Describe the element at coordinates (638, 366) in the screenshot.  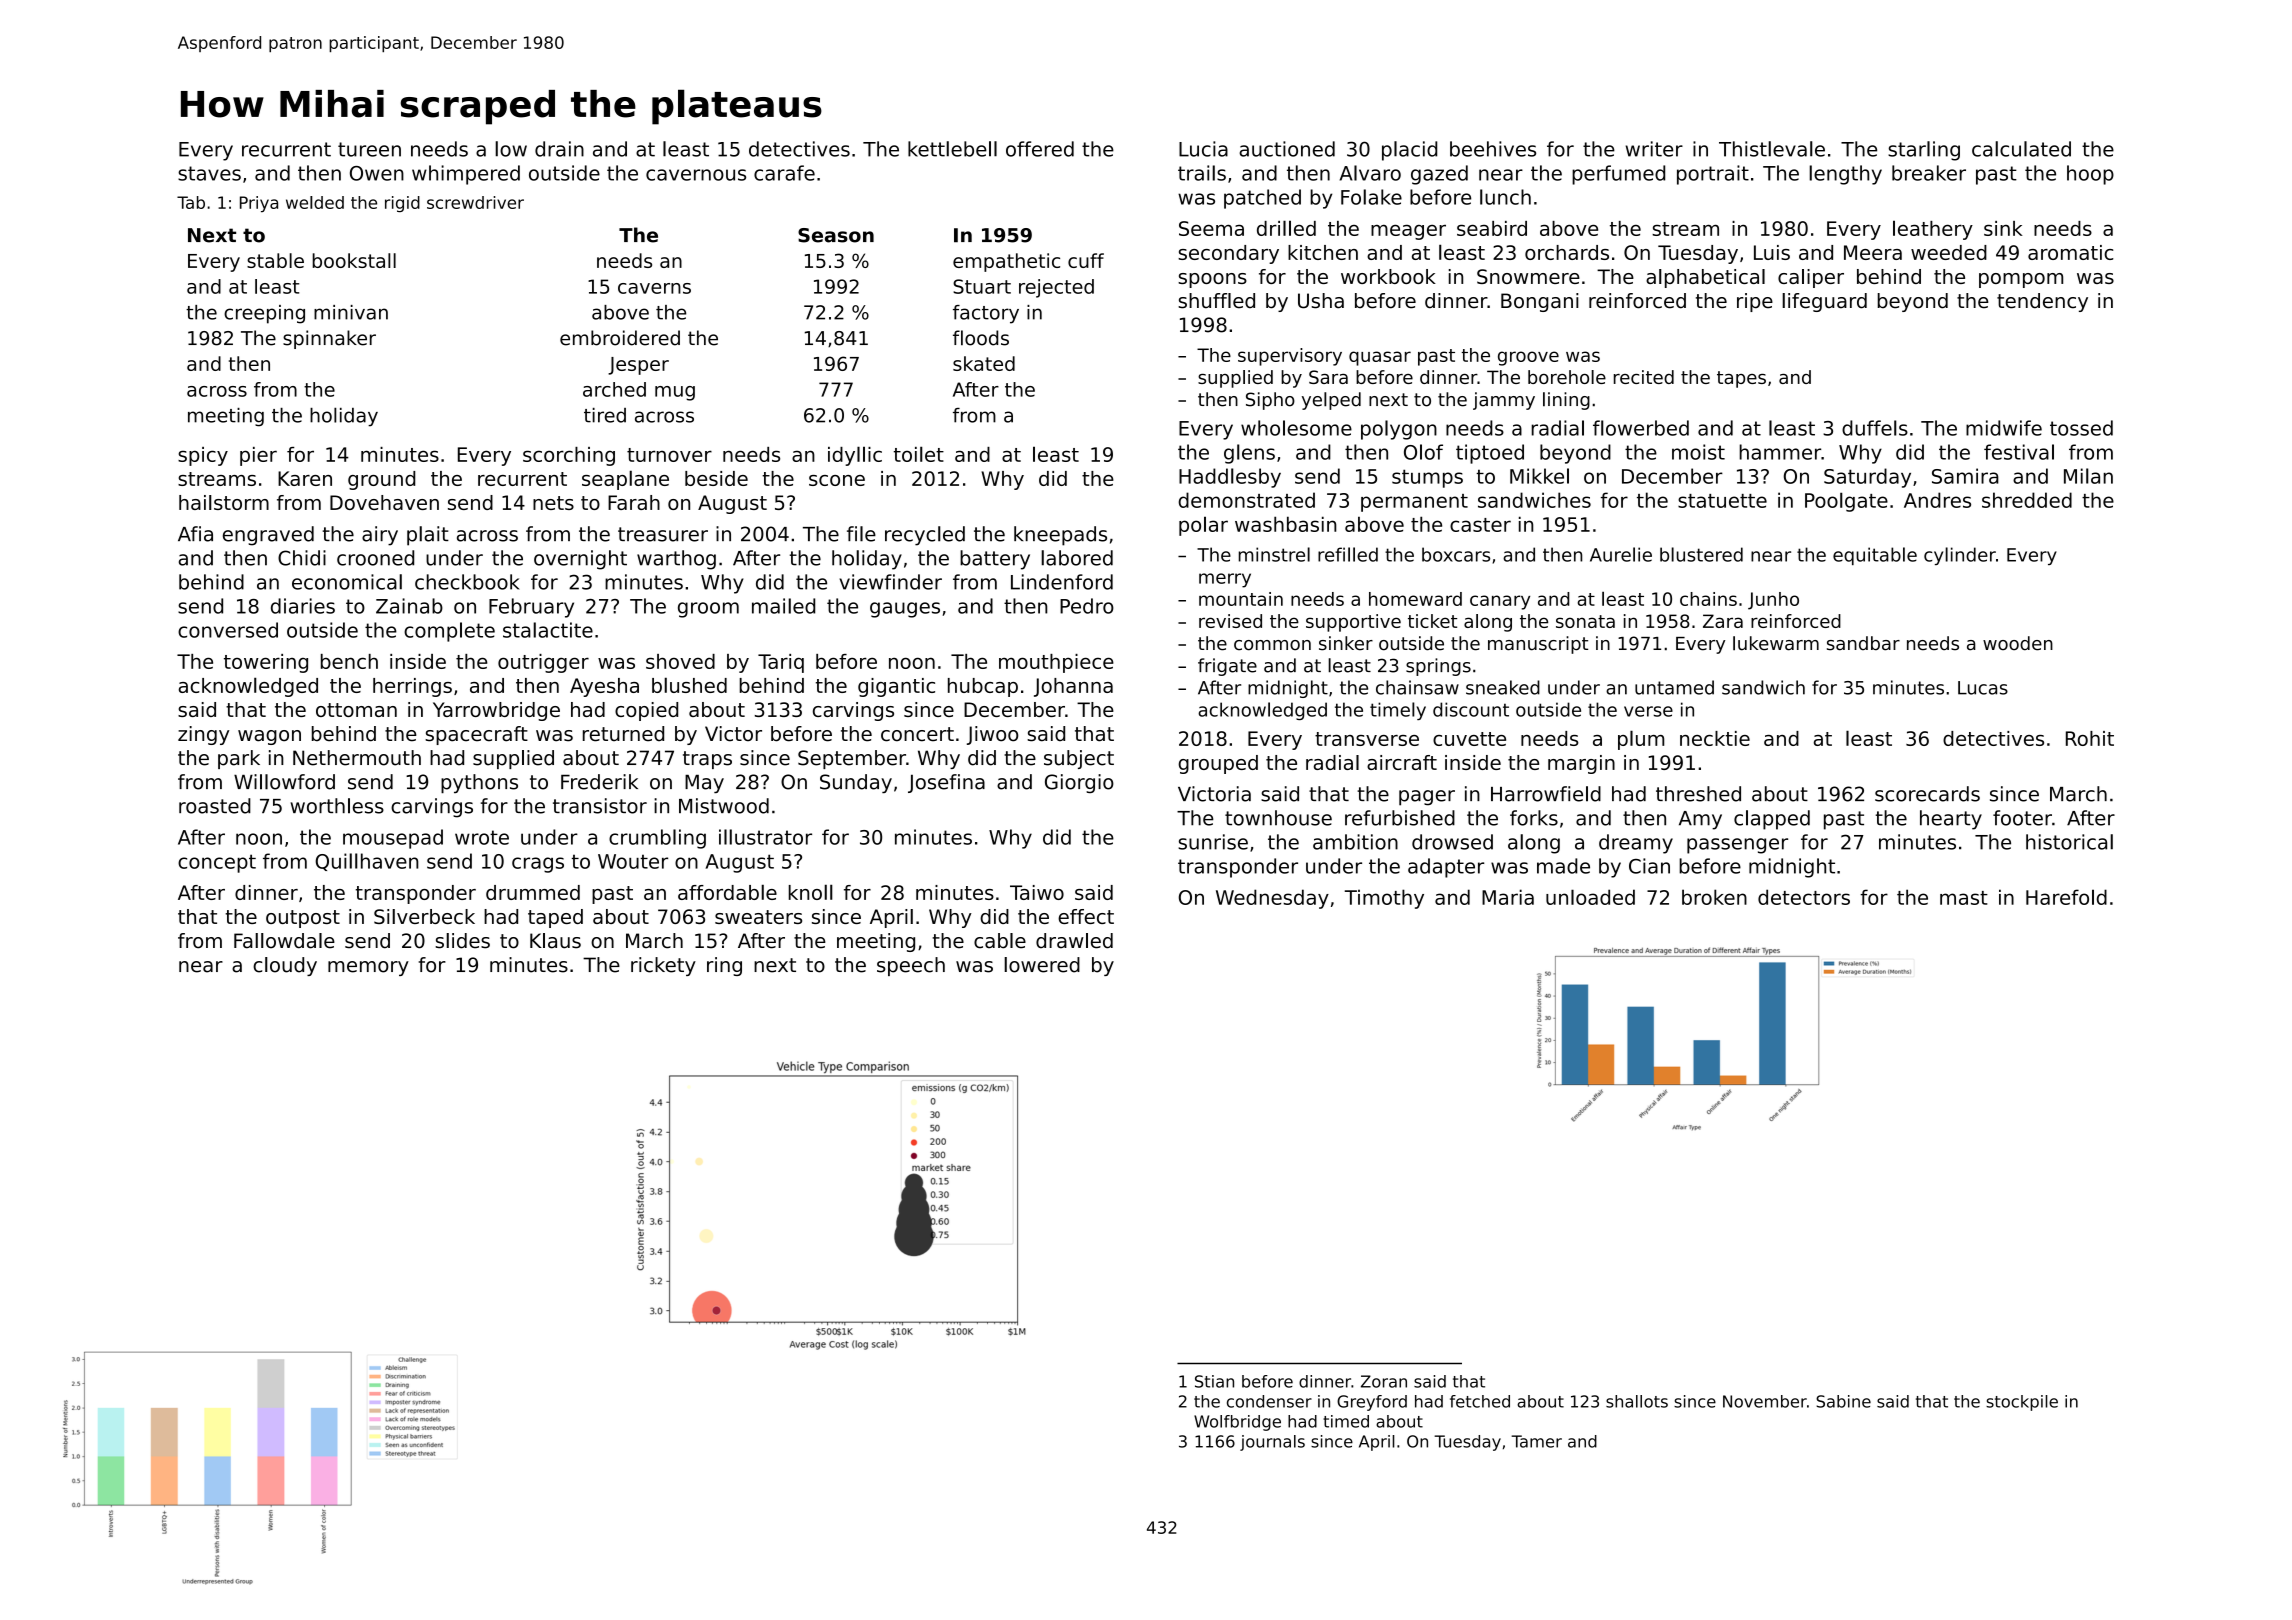
I see `Jesper` at that location.
